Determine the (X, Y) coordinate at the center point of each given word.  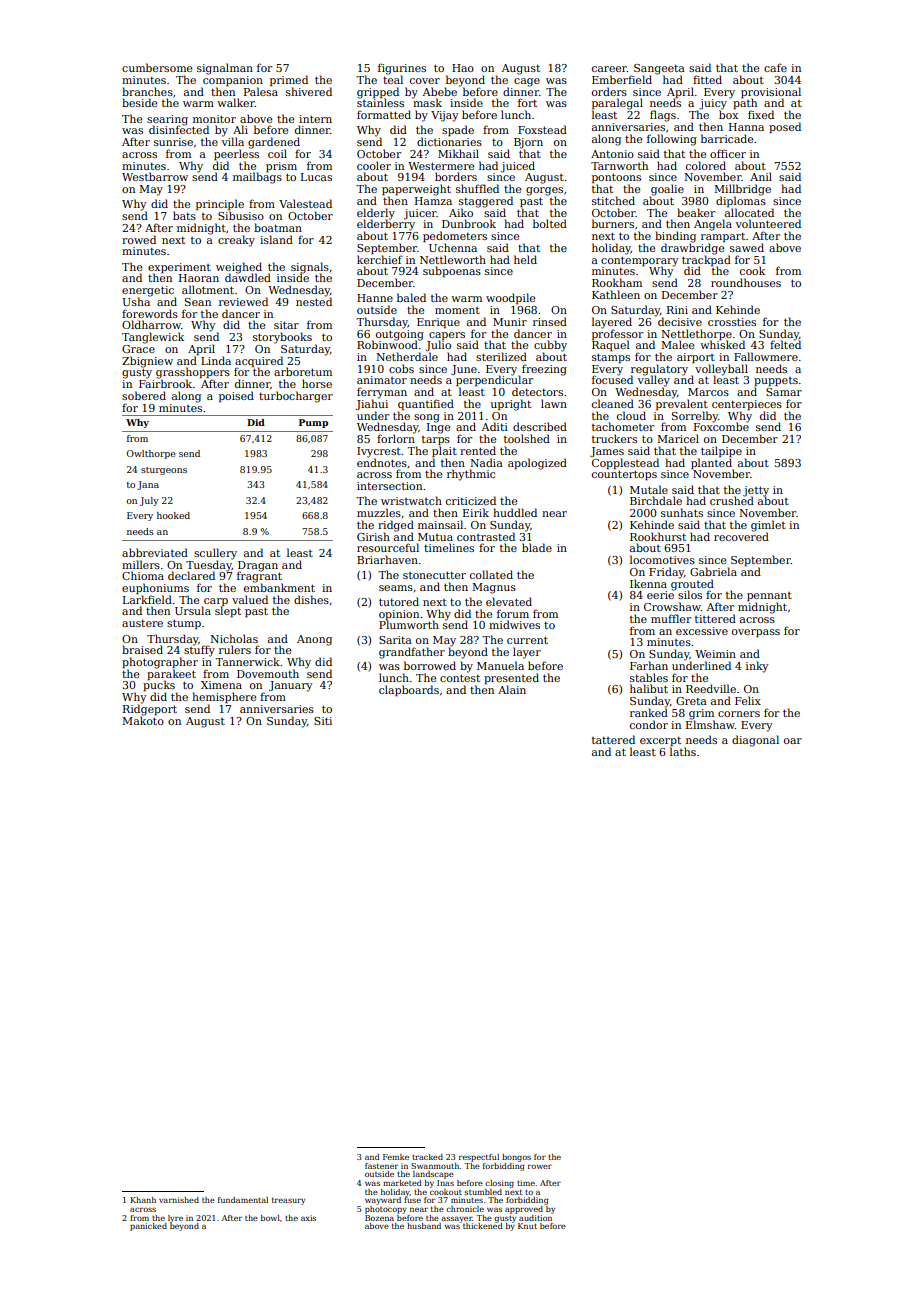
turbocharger (296, 397)
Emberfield (622, 79)
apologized (537, 464)
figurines (402, 69)
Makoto (143, 720)
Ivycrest (379, 452)
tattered (613, 739)
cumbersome (157, 67)
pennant (769, 596)
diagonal (755, 741)
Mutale (649, 489)
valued (250, 599)
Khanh (143, 1200)
